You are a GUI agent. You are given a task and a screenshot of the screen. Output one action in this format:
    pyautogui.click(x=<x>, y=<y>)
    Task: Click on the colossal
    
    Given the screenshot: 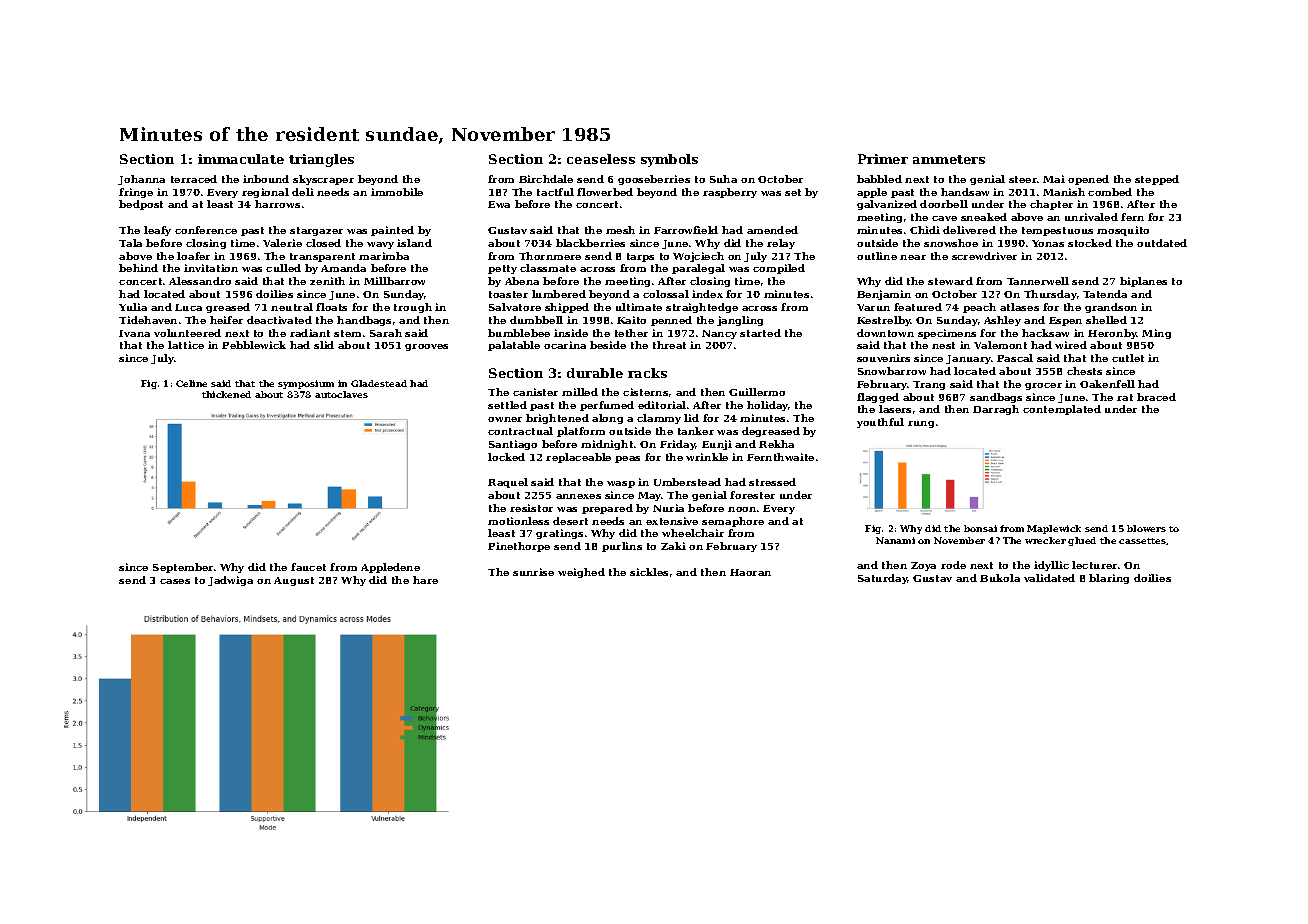 What is the action you would take?
    pyautogui.click(x=666, y=294)
